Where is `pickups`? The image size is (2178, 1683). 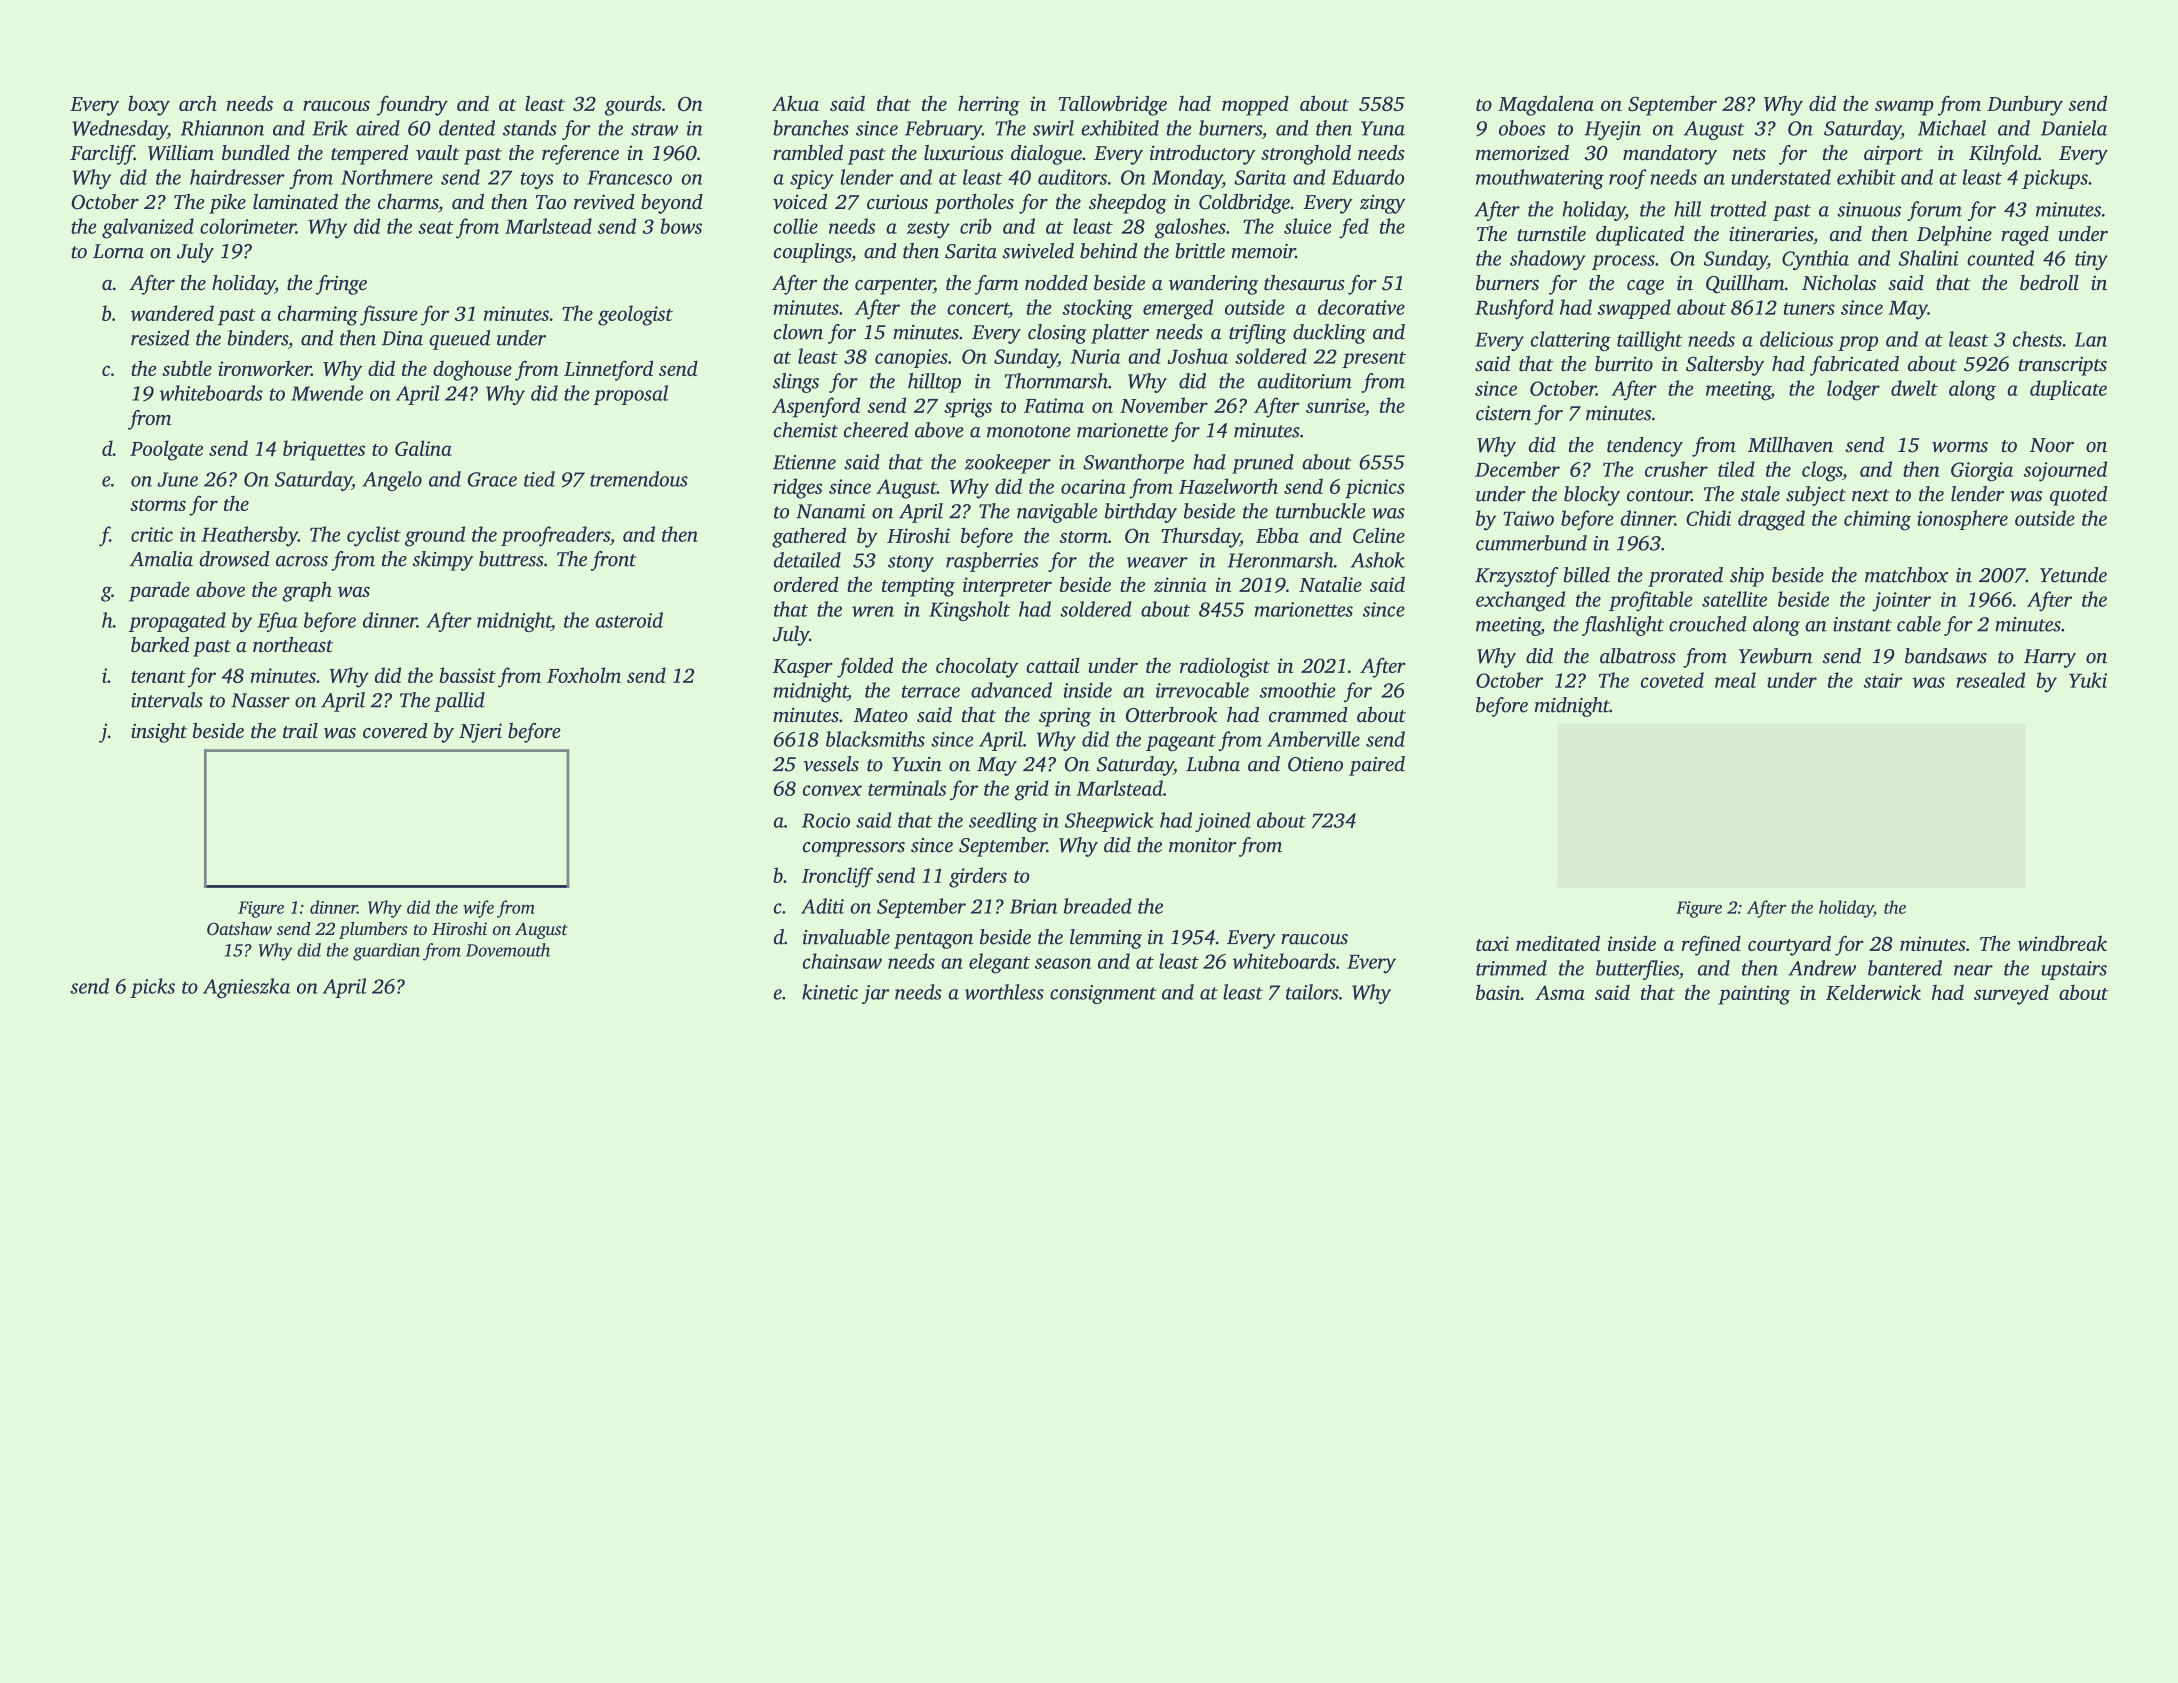 pickups is located at coordinates (2055, 179).
